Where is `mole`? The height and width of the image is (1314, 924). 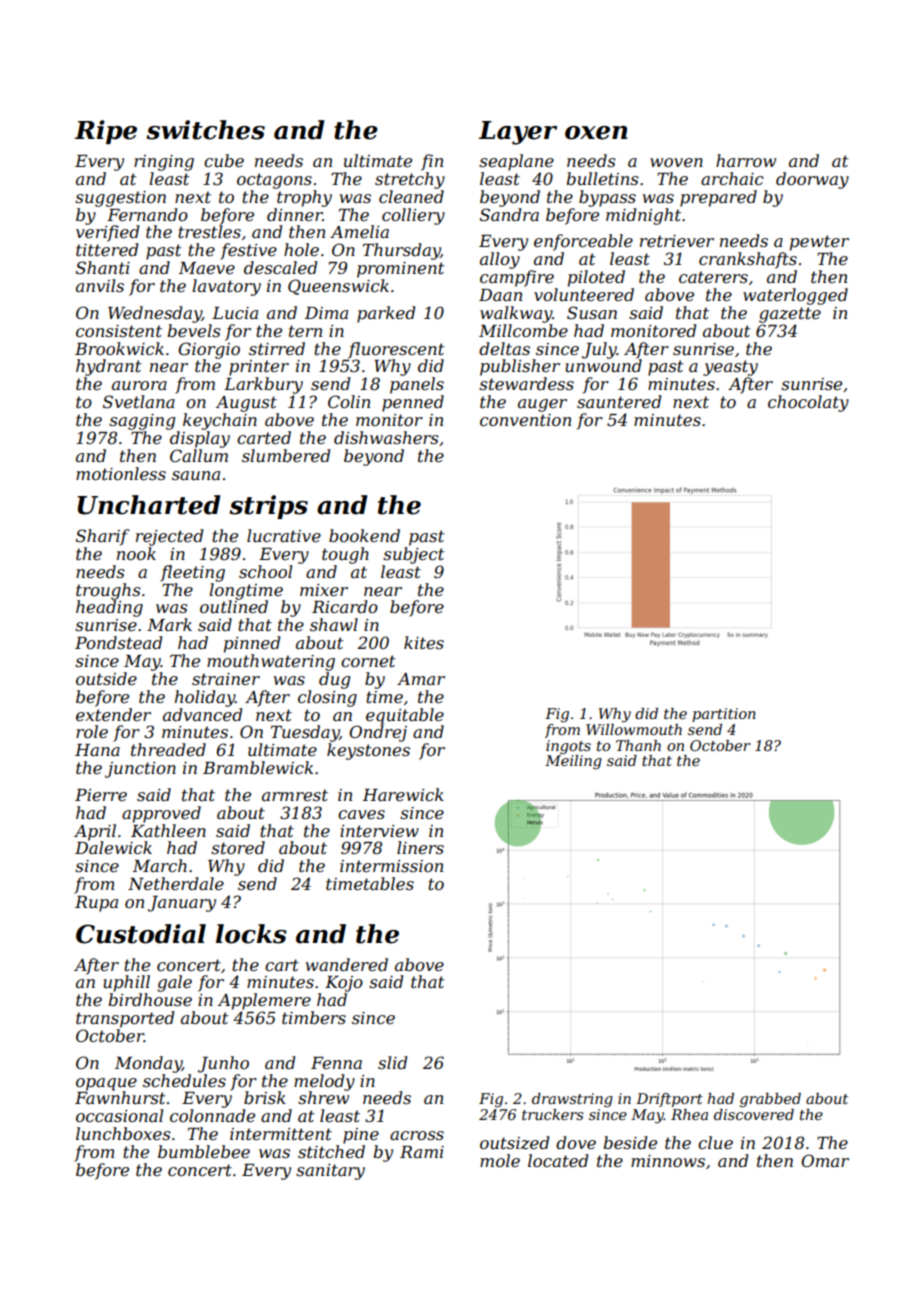
mole is located at coordinates (500, 1160).
